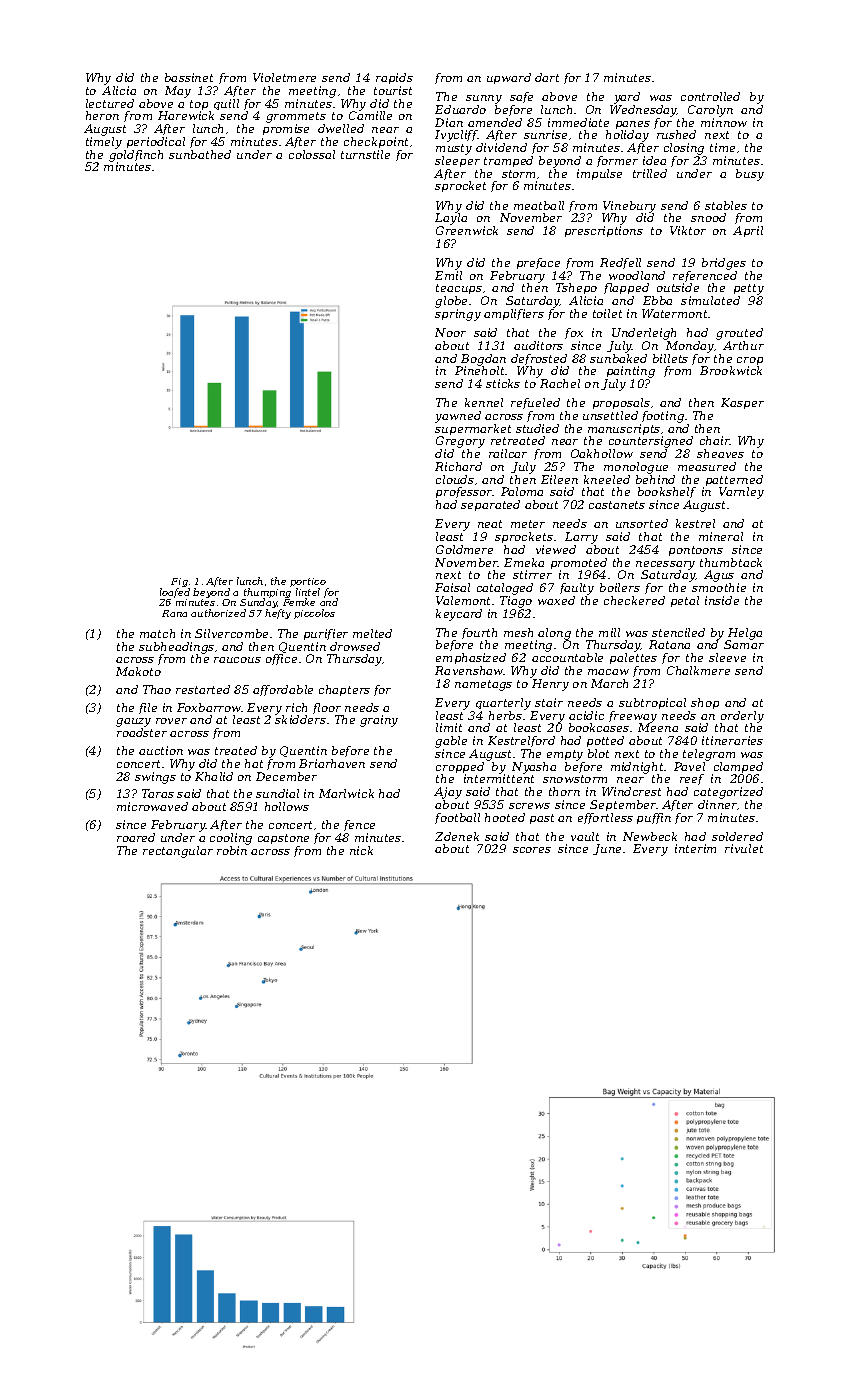 The image size is (849, 1400). What do you see at coordinates (232, 850) in the image?
I see `robin` at bounding box center [232, 850].
